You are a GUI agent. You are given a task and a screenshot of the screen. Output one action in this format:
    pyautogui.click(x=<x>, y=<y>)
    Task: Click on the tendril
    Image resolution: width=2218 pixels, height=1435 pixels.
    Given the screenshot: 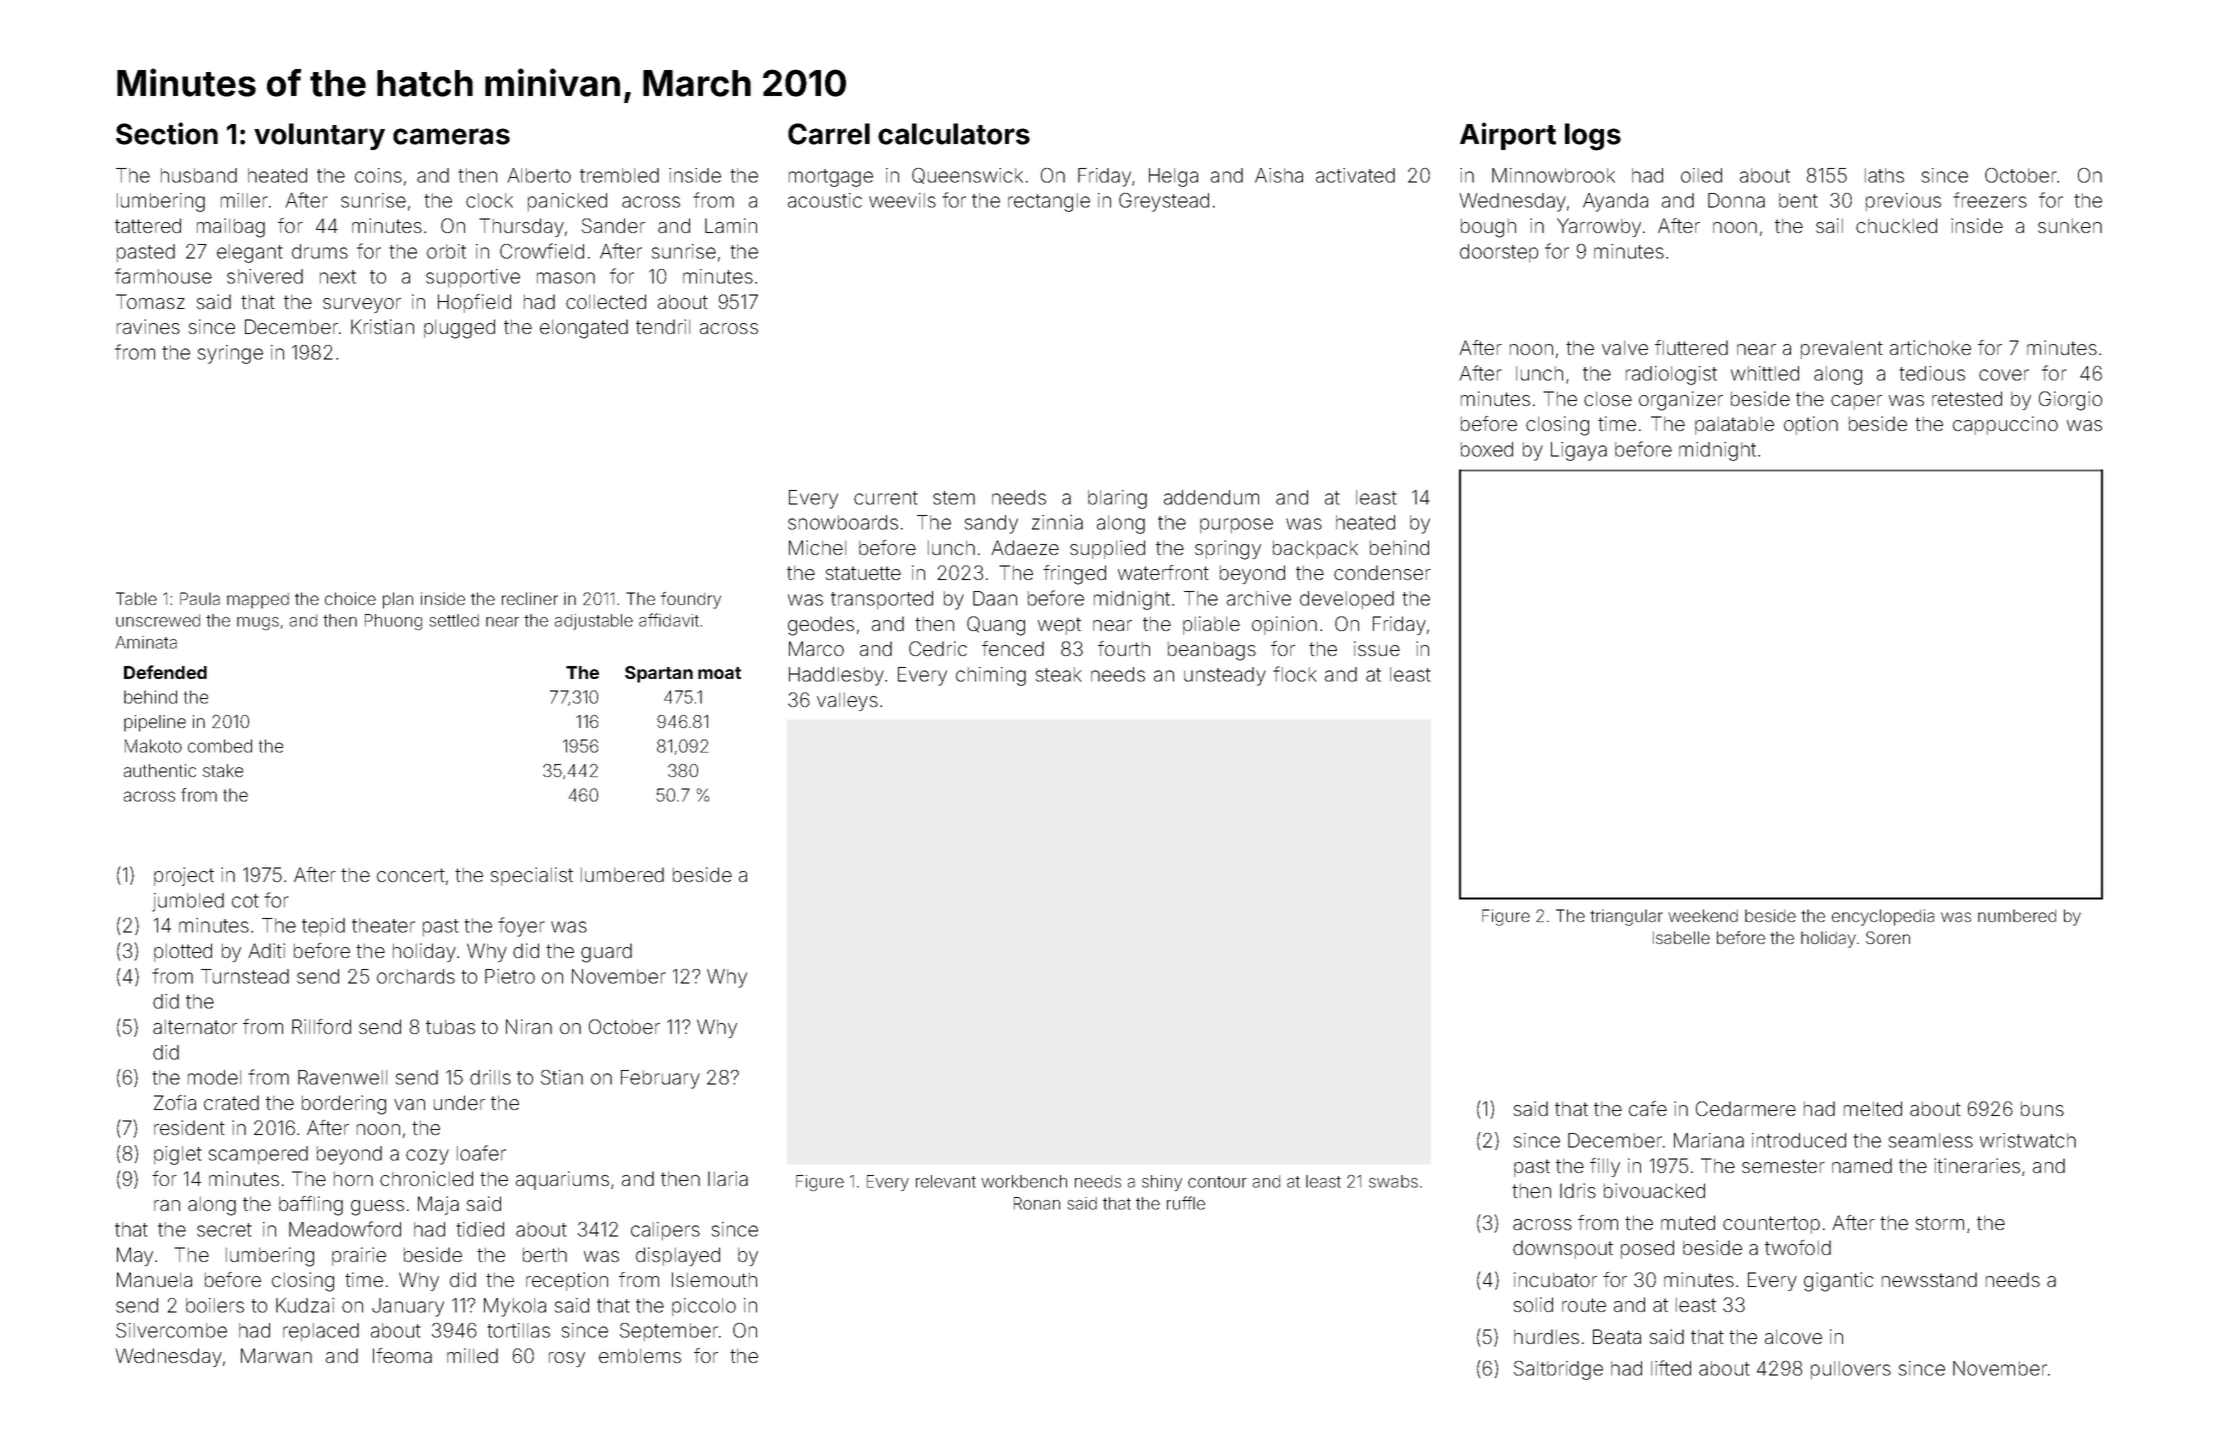 What is the action you would take?
    pyautogui.click(x=663, y=326)
